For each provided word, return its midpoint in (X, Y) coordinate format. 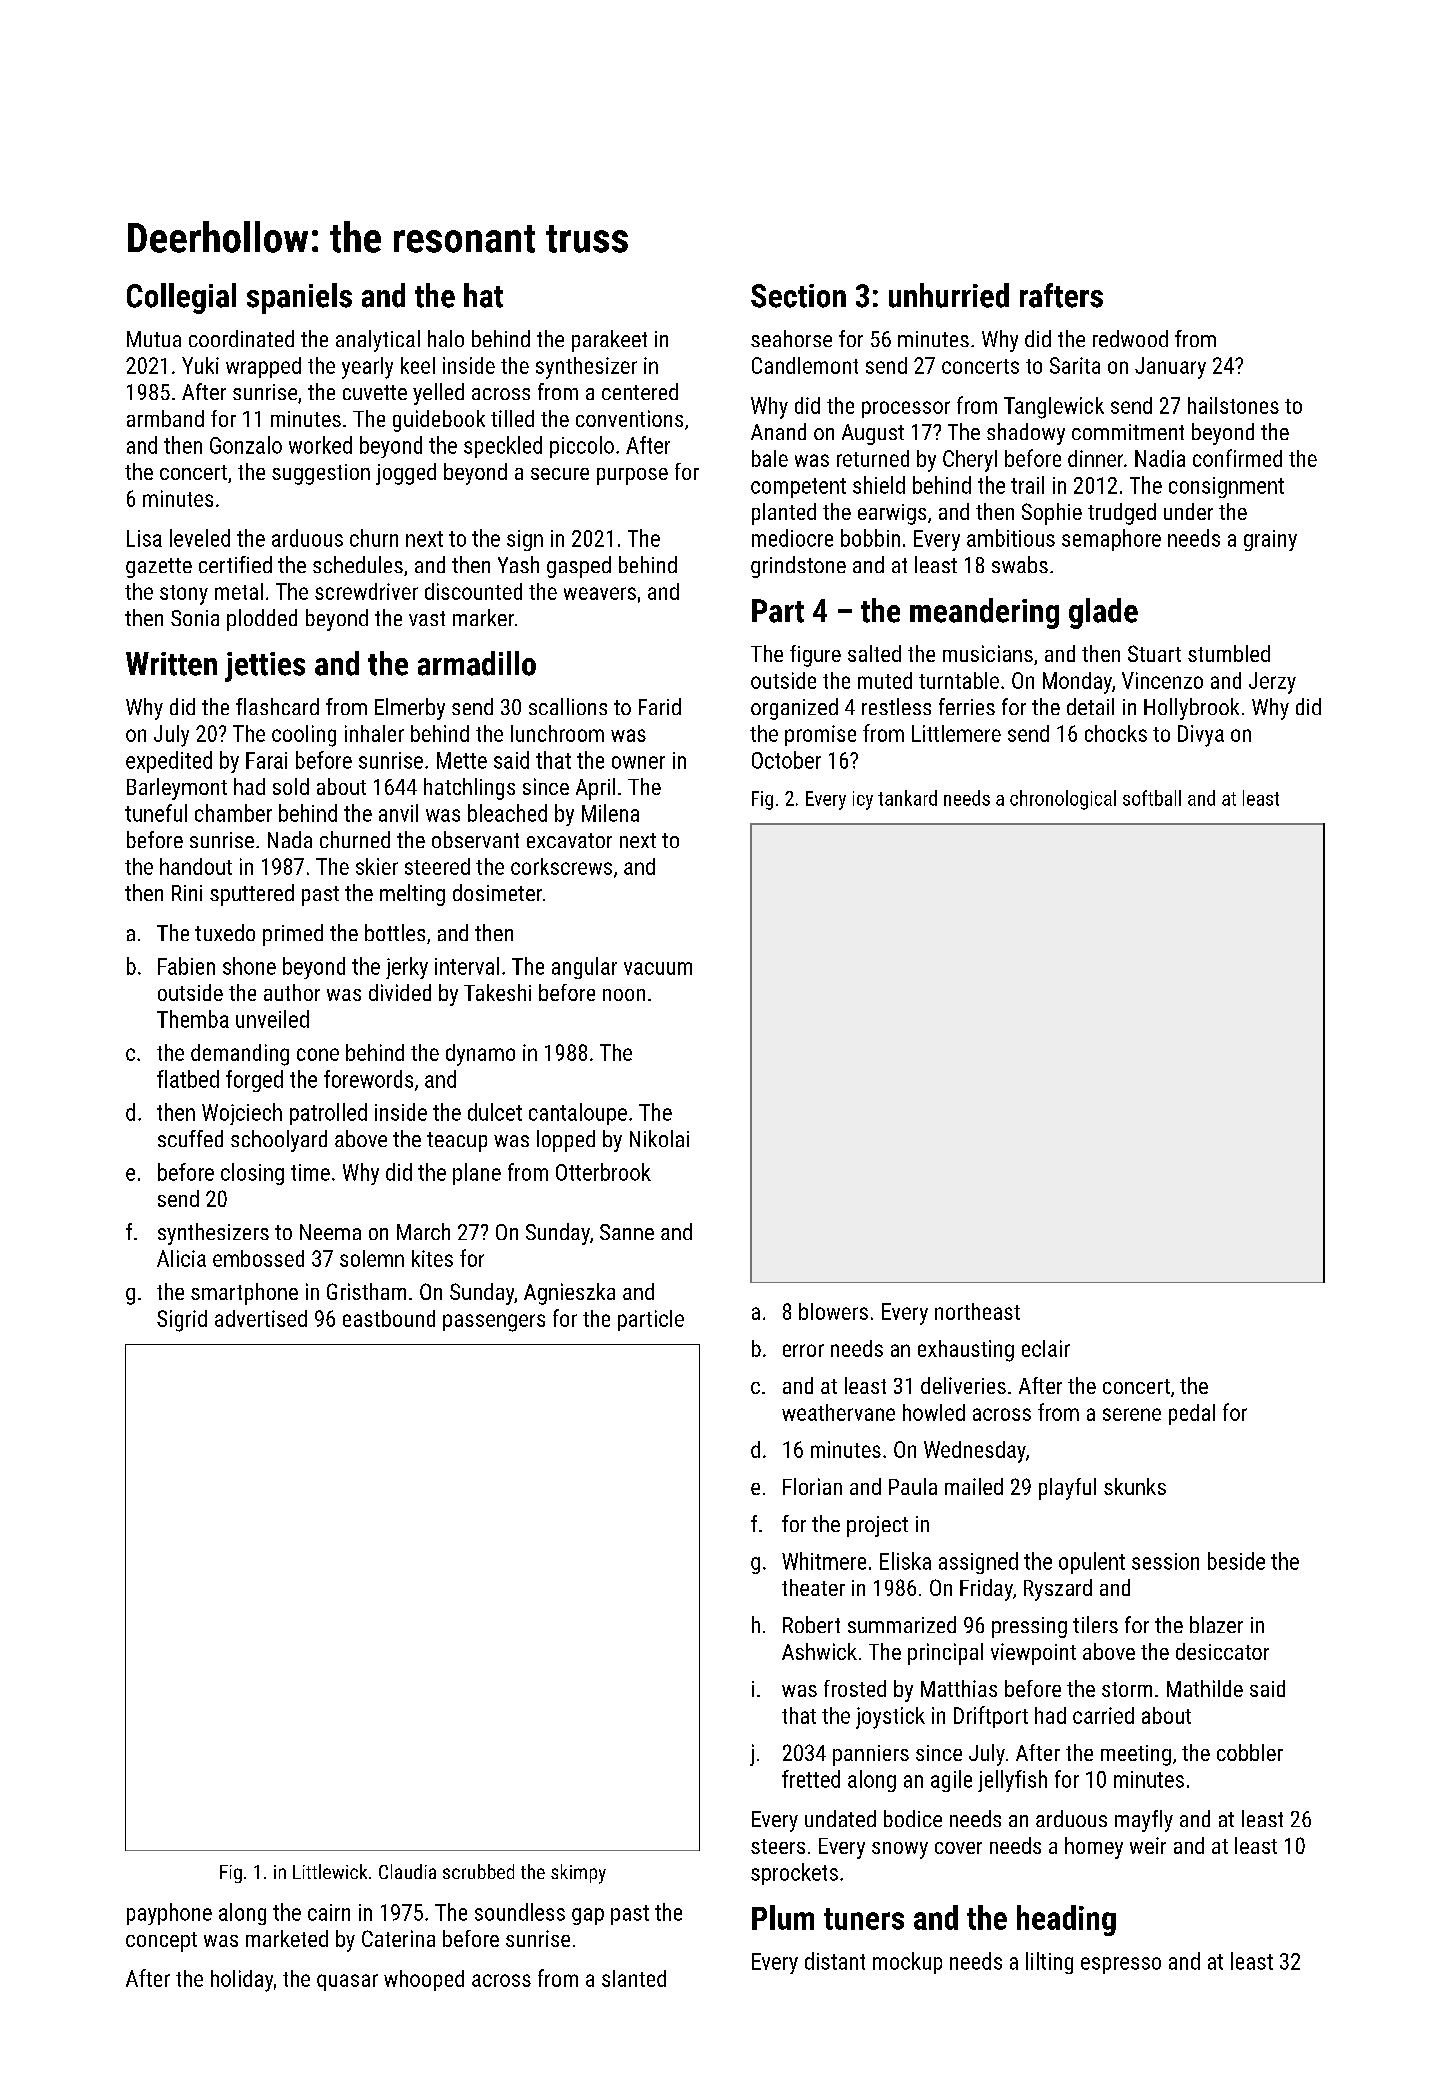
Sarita (1075, 365)
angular (584, 968)
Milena (610, 813)
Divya (1201, 736)
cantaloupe (578, 1114)
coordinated (241, 338)
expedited (169, 762)
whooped (424, 1980)
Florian (812, 1486)
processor (906, 409)
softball (1152, 798)
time (310, 1172)
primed (293, 935)
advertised (261, 1318)
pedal (1192, 1414)
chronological (1063, 800)
